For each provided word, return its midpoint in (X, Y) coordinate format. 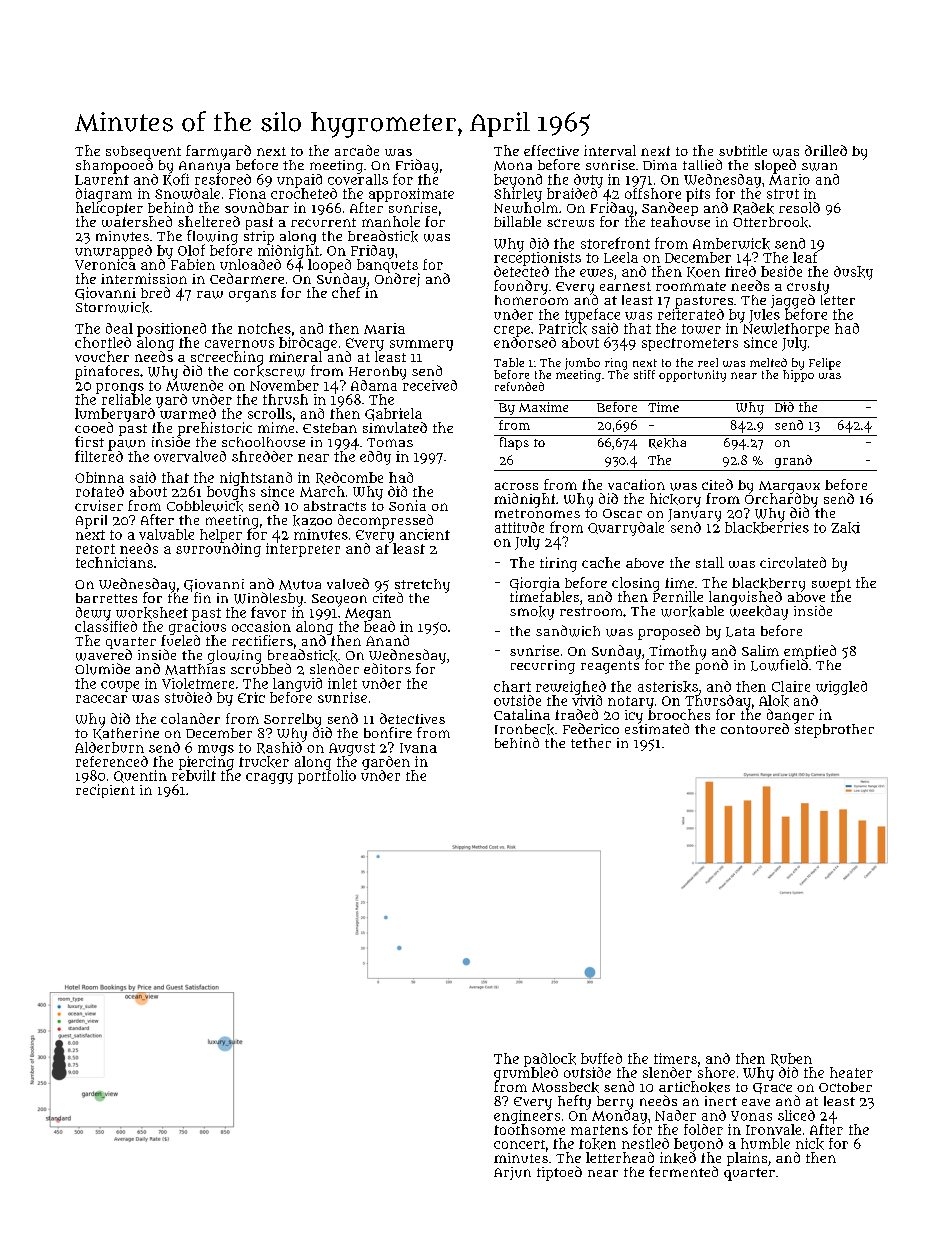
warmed (188, 413)
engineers (527, 1117)
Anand (387, 640)
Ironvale (773, 1129)
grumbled (526, 1074)
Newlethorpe (786, 330)
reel (708, 362)
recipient (105, 791)
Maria (384, 328)
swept (831, 585)
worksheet (152, 613)
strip (259, 238)
